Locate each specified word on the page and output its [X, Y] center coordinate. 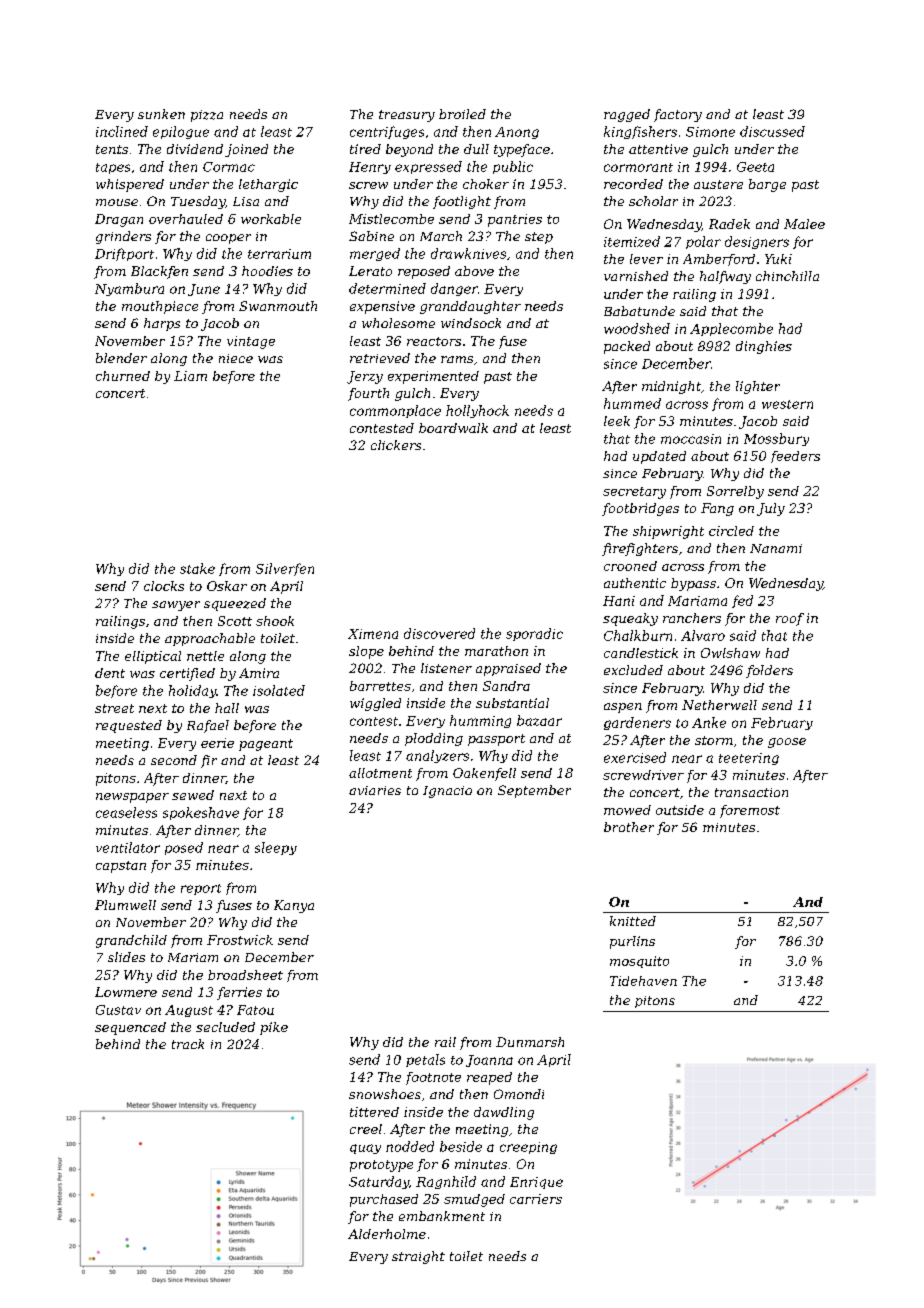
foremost [750, 811]
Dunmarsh [530, 1042]
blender [121, 358]
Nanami [776, 548]
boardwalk [453, 428]
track [188, 1044]
